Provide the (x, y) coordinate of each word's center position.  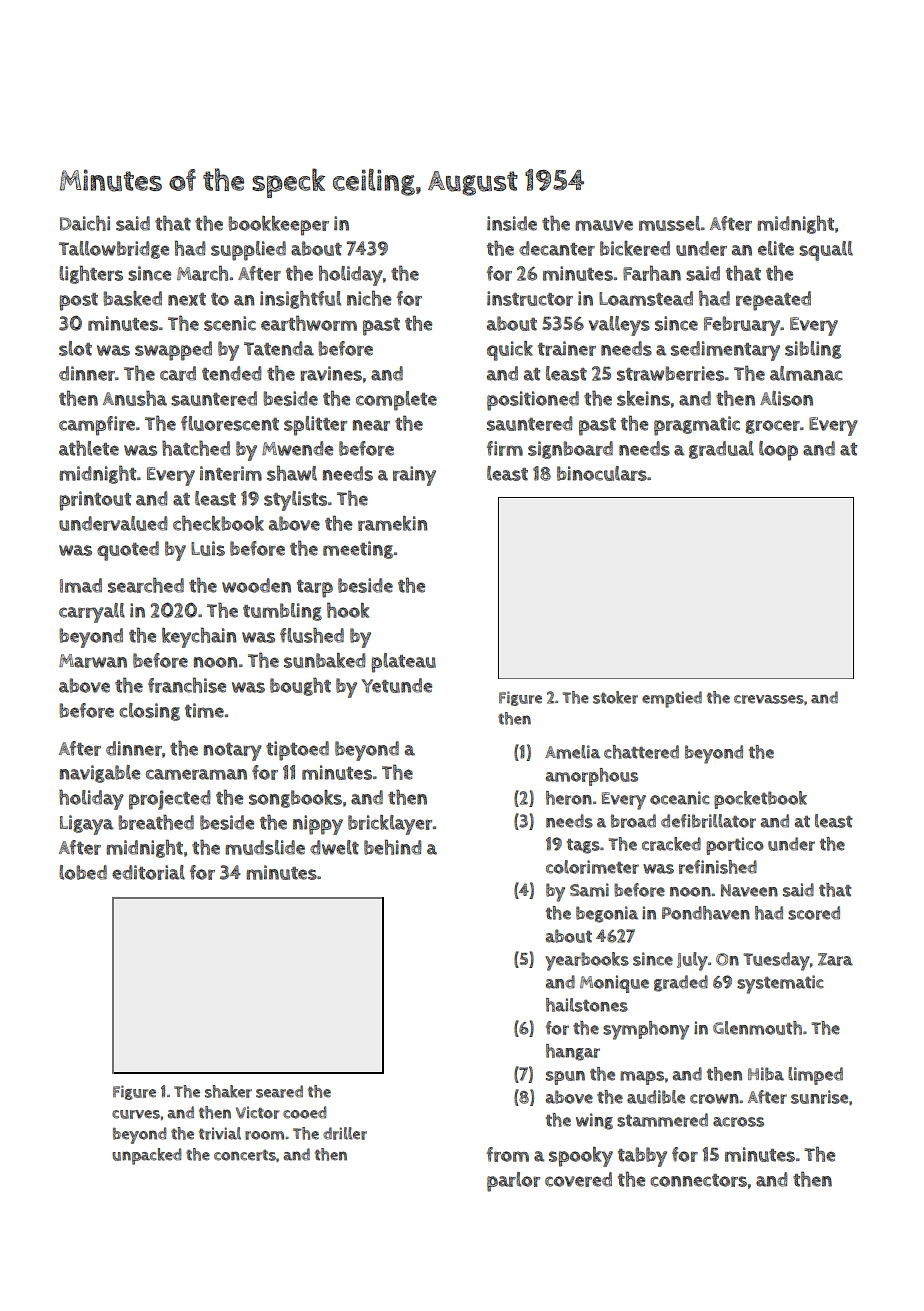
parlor (513, 1182)
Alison (786, 398)
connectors (698, 1180)
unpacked (146, 1156)
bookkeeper (278, 226)
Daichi (85, 223)
